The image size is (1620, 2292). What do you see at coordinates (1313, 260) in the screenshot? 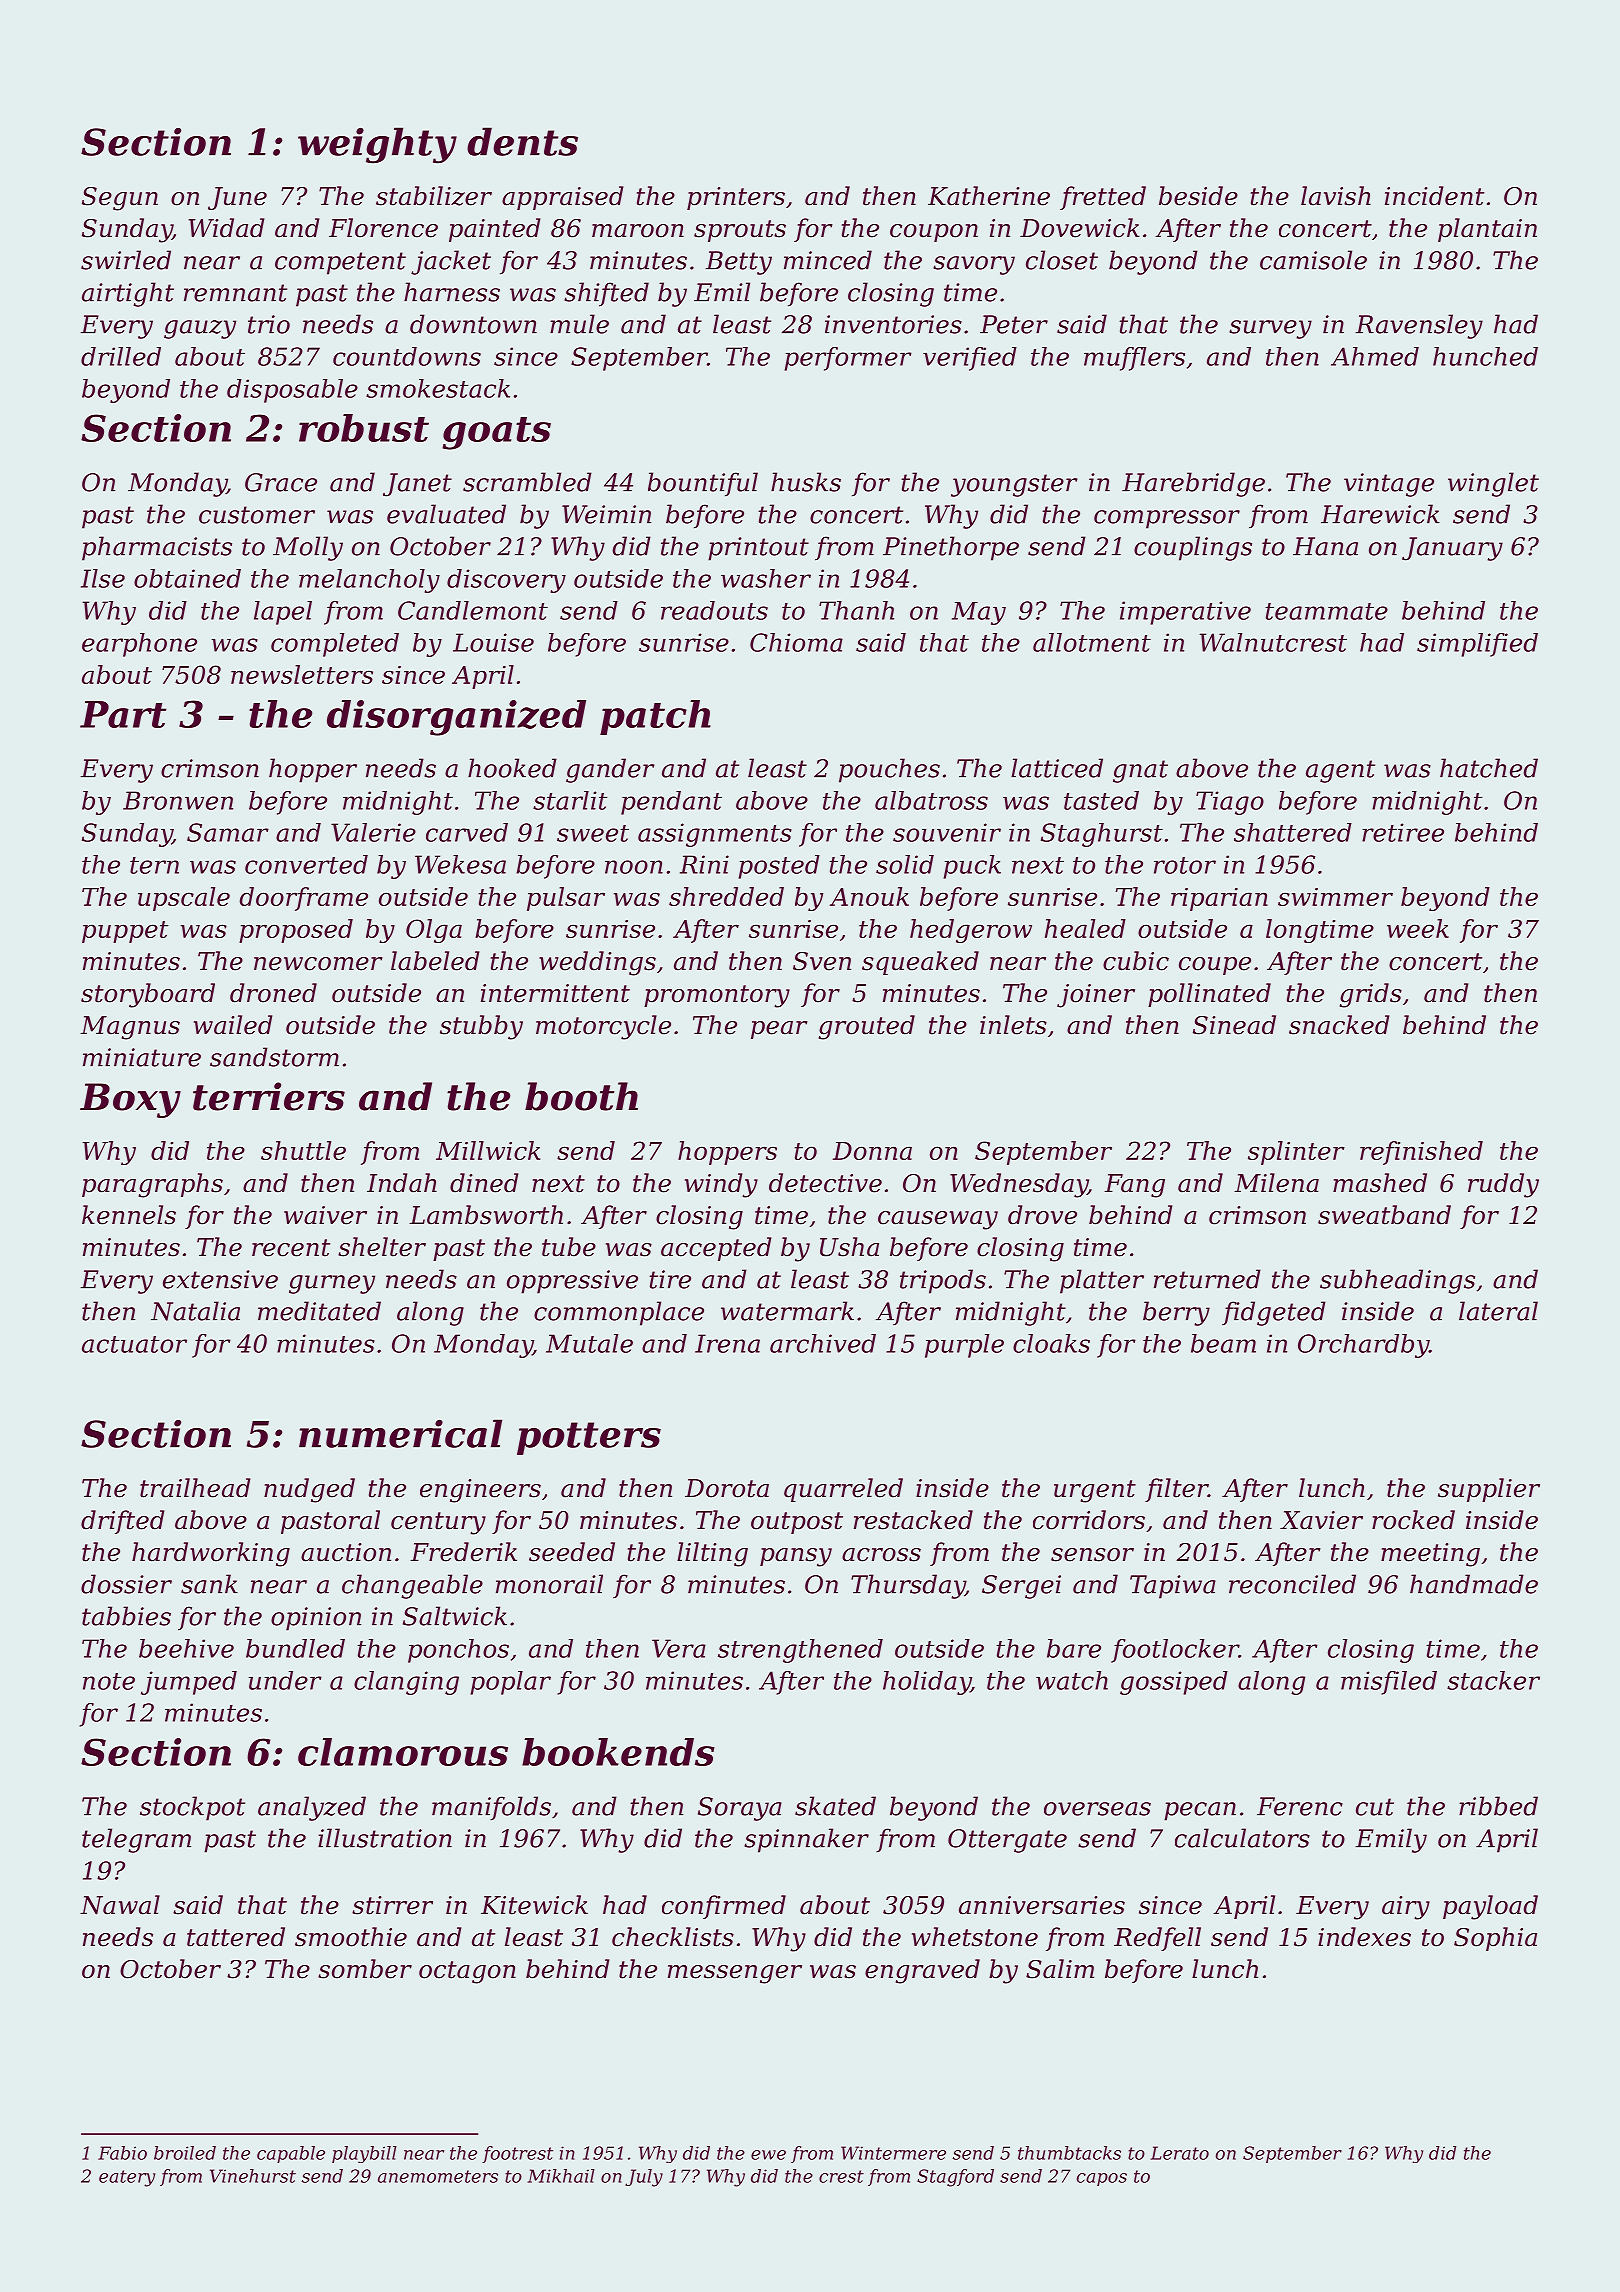
I see `camisole` at bounding box center [1313, 260].
